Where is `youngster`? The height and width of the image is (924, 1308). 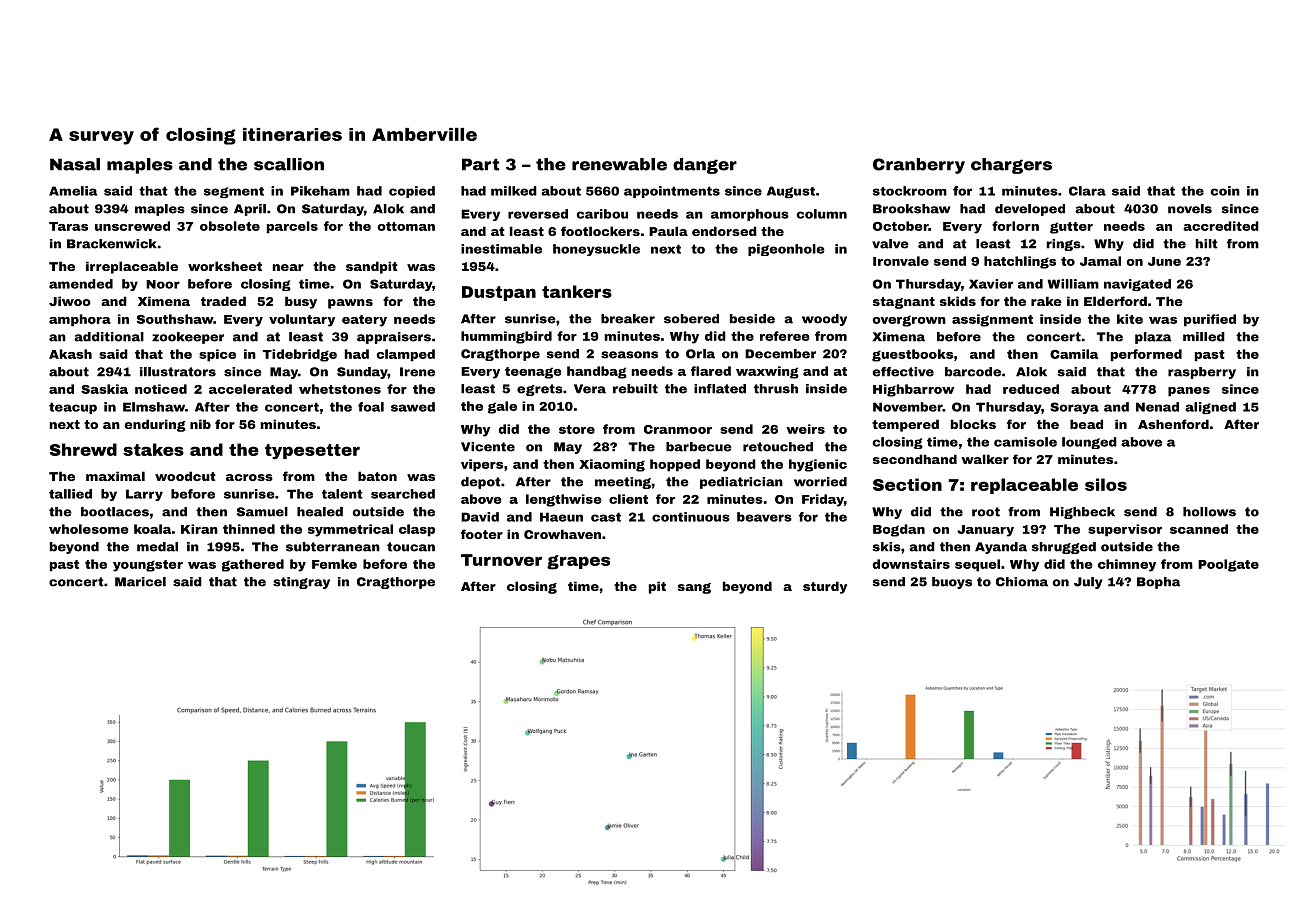
youngster is located at coordinates (148, 566).
